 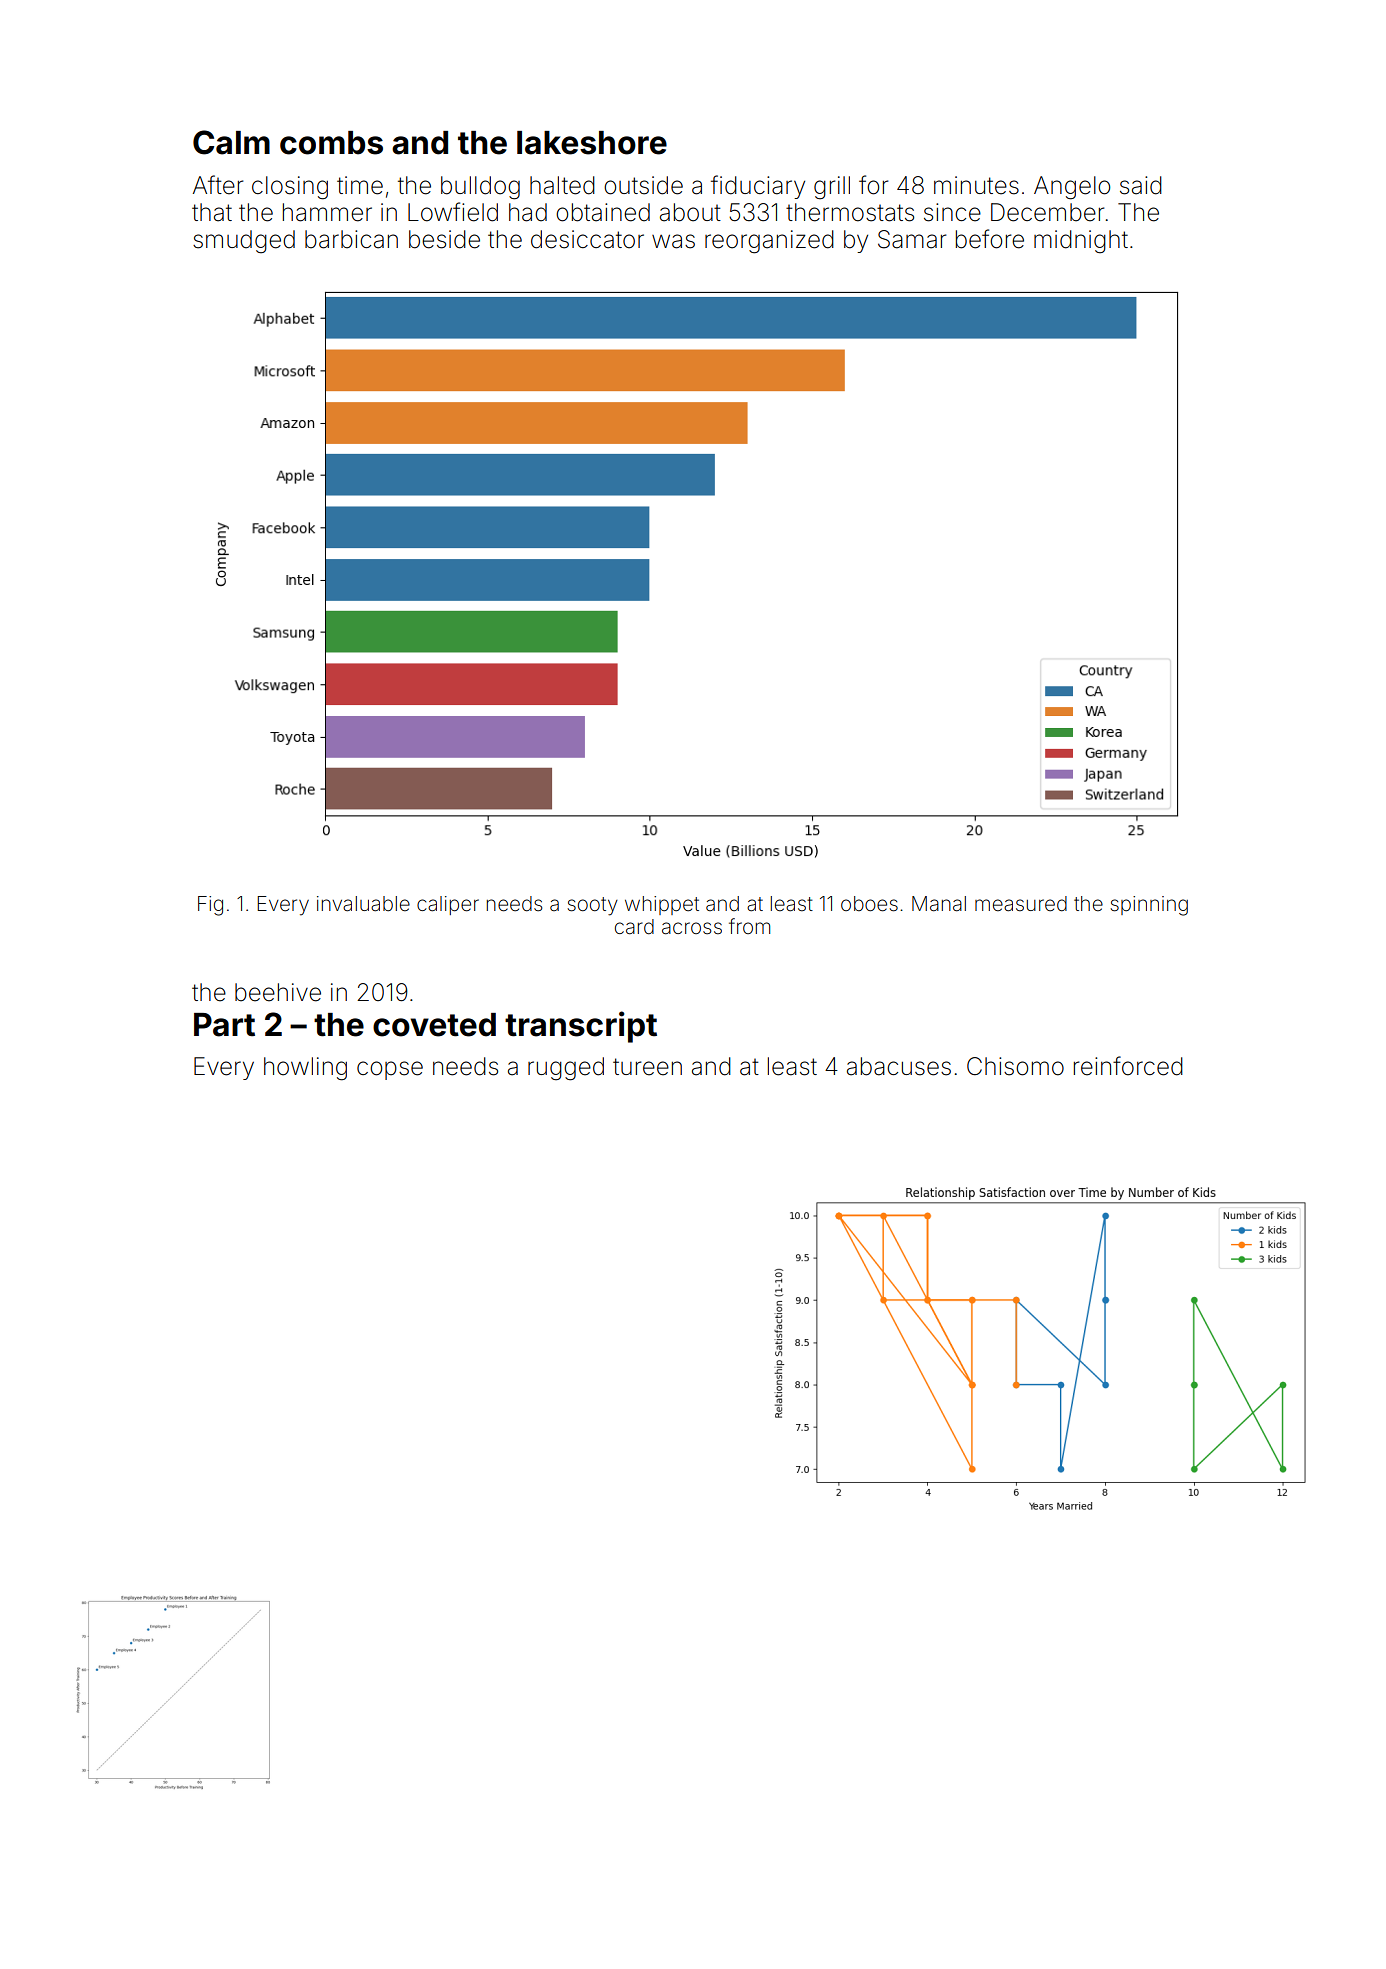 I want to click on barbican, so click(x=351, y=239).
